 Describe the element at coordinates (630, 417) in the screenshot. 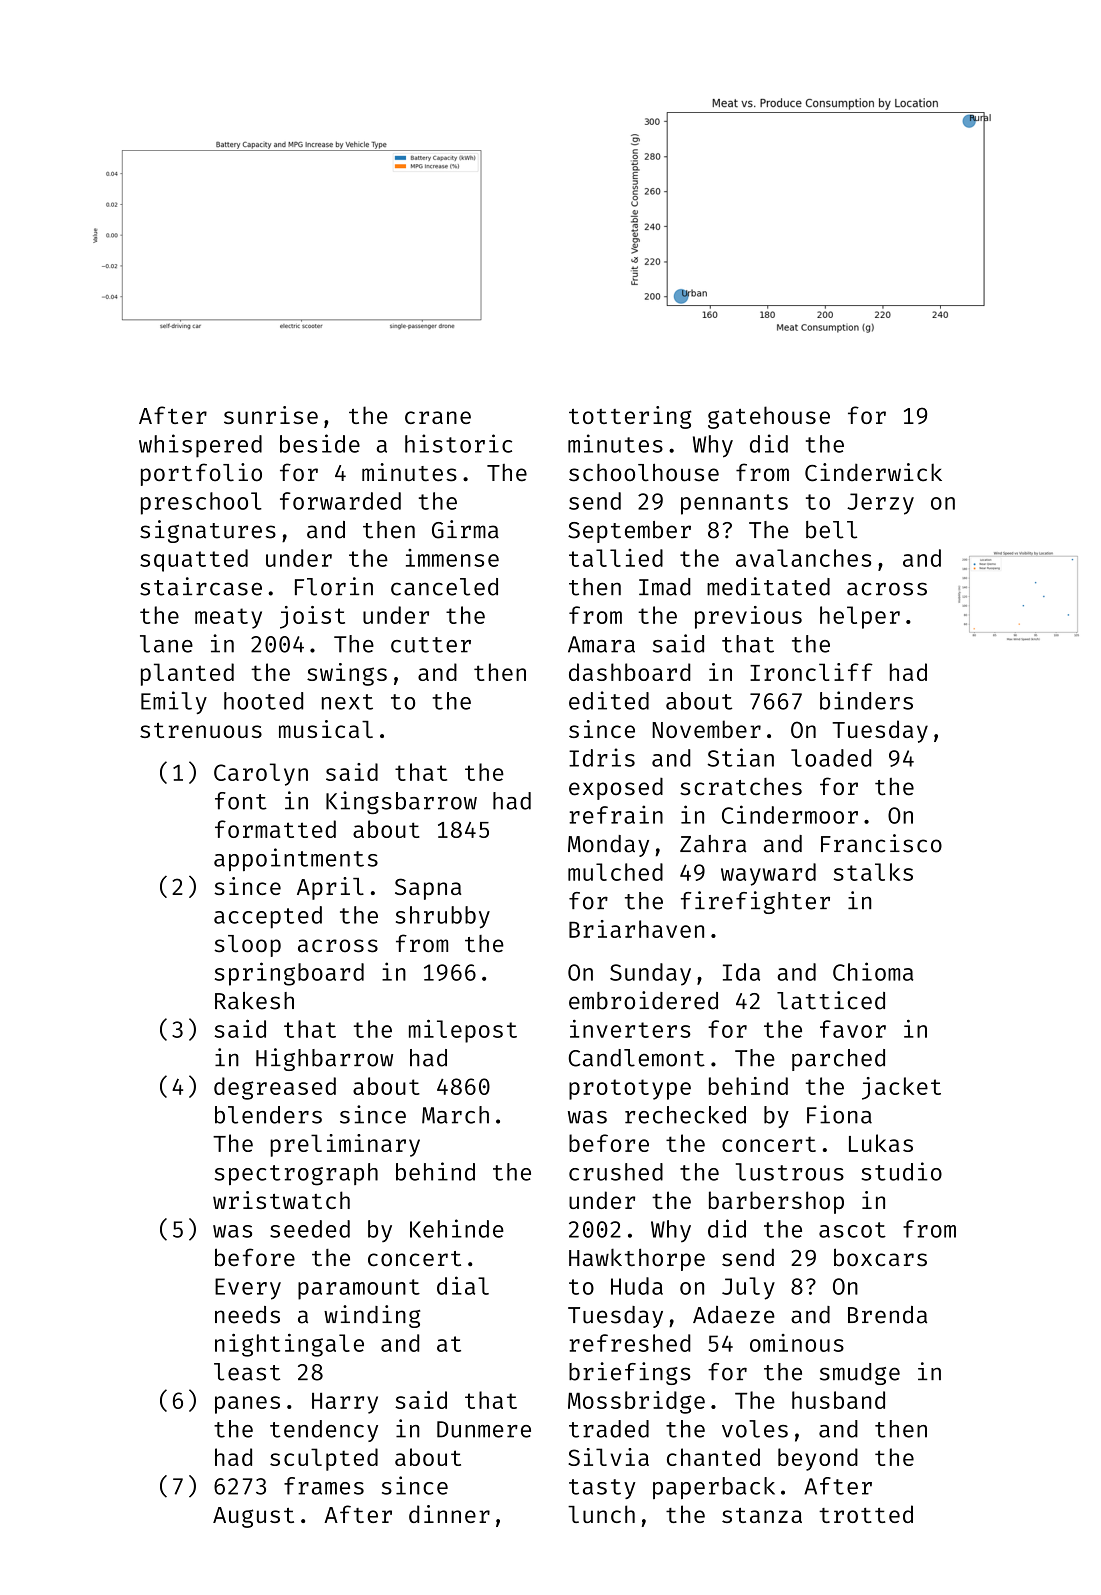

I see `tottering` at that location.
